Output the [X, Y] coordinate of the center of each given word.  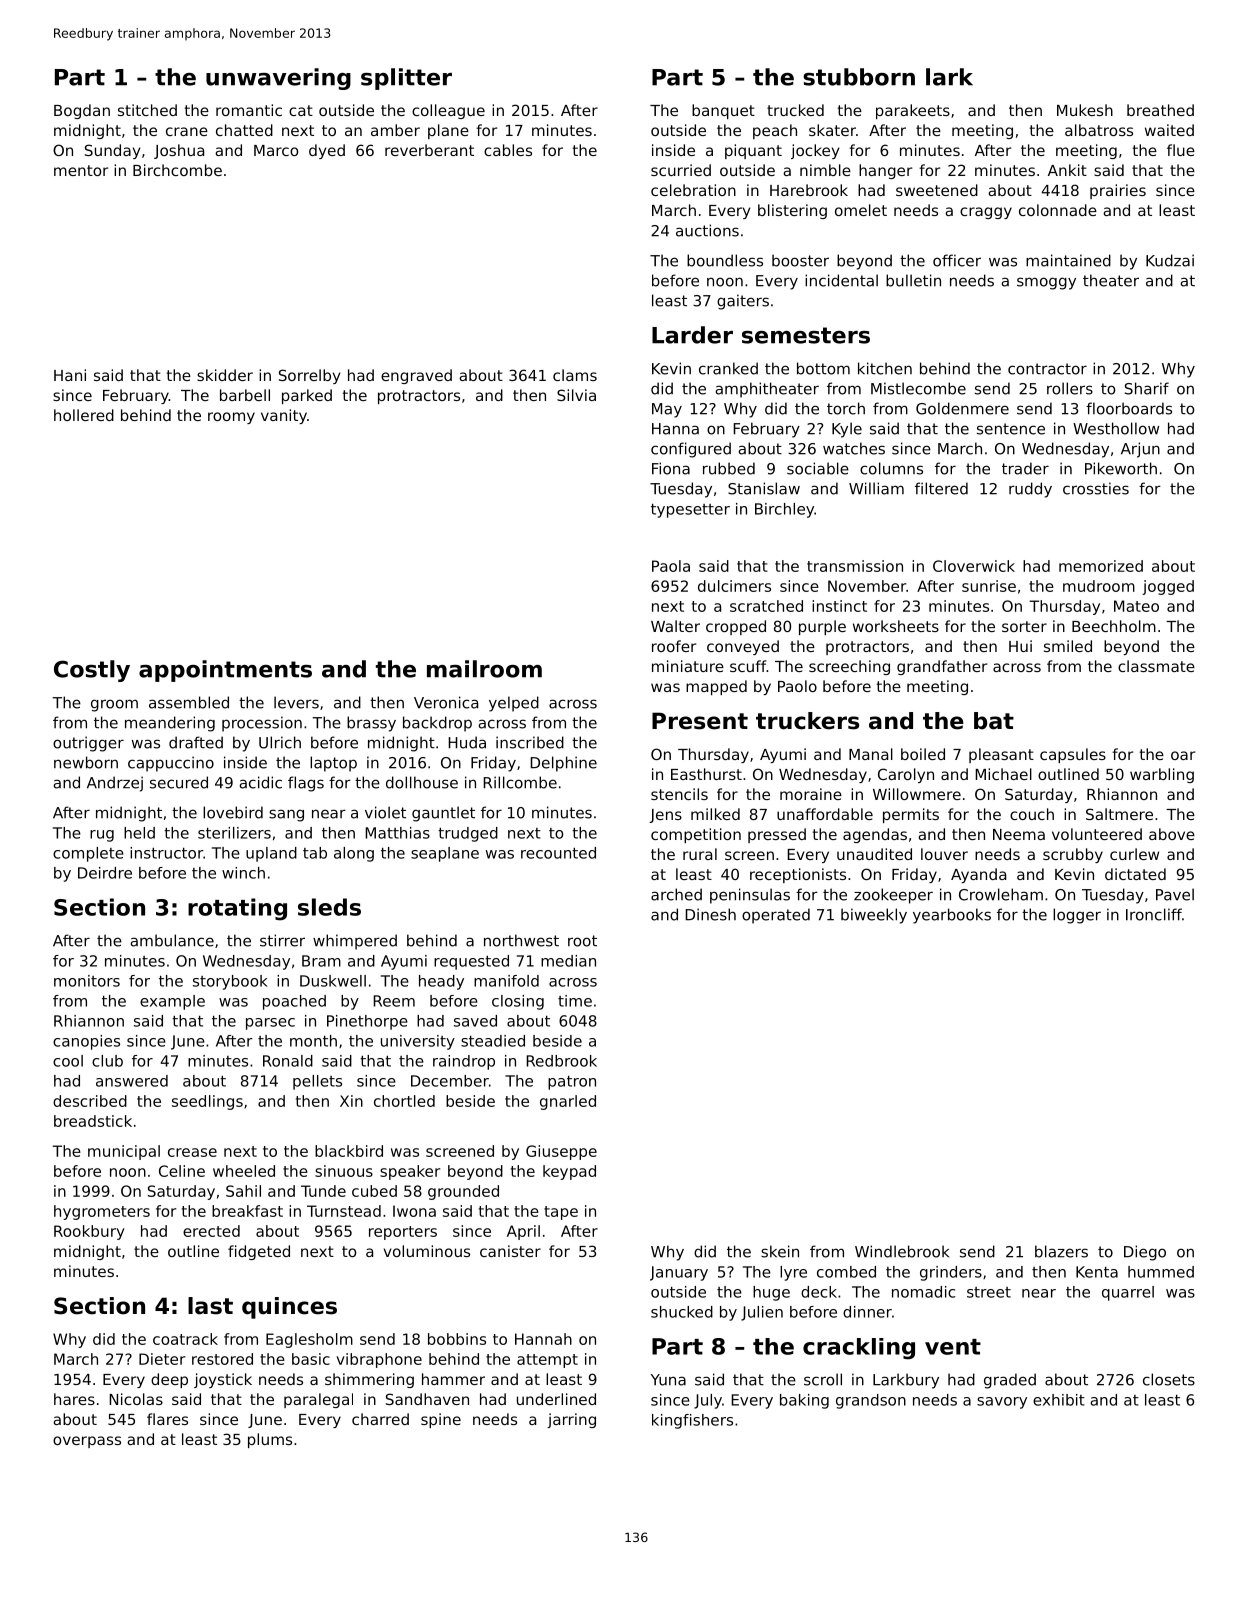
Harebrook [809, 190]
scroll [823, 1379]
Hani [70, 375]
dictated [1135, 874]
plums [270, 1440]
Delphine [563, 764]
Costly [92, 671]
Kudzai [1170, 260]
